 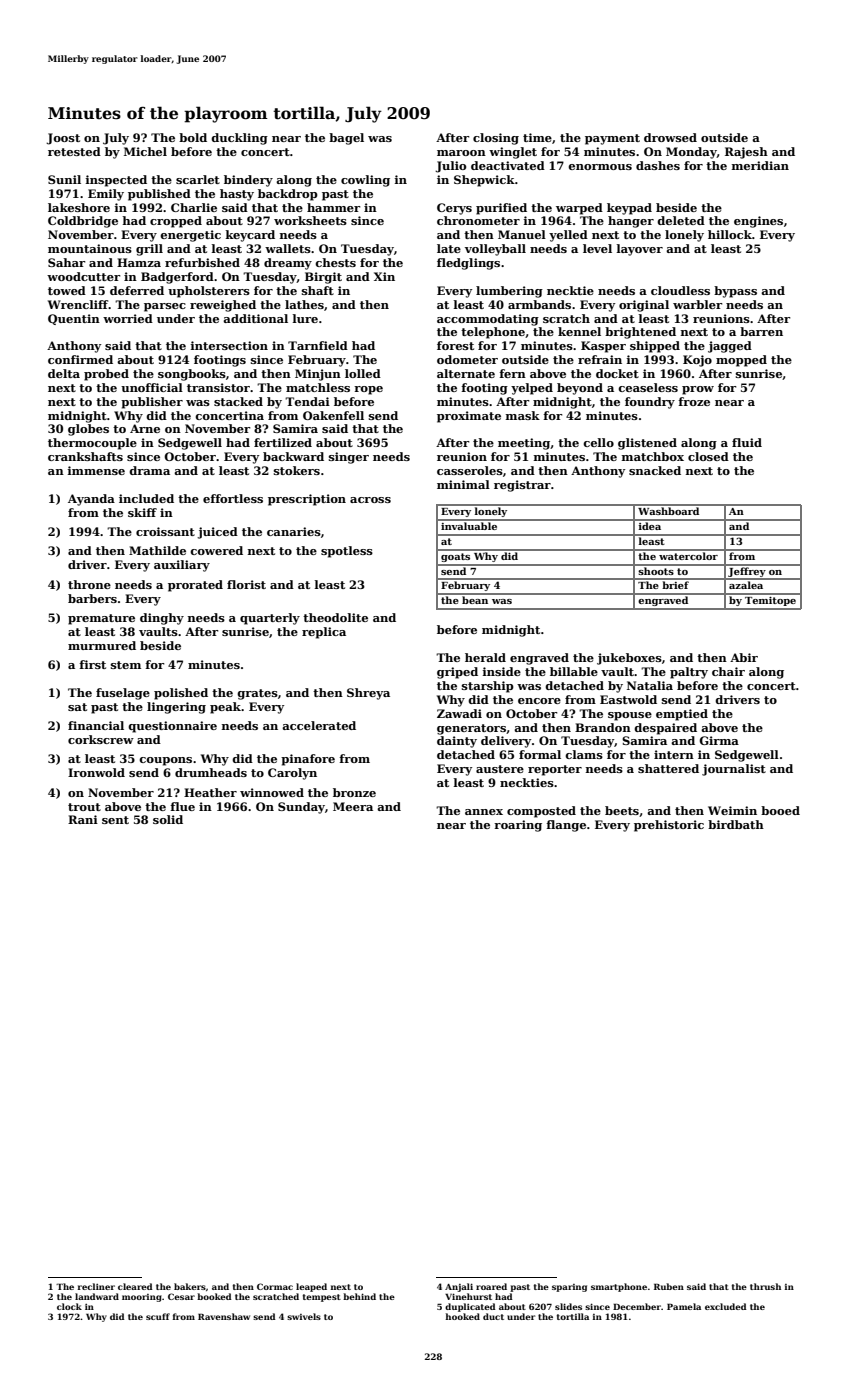 I want to click on closing, so click(x=496, y=139).
